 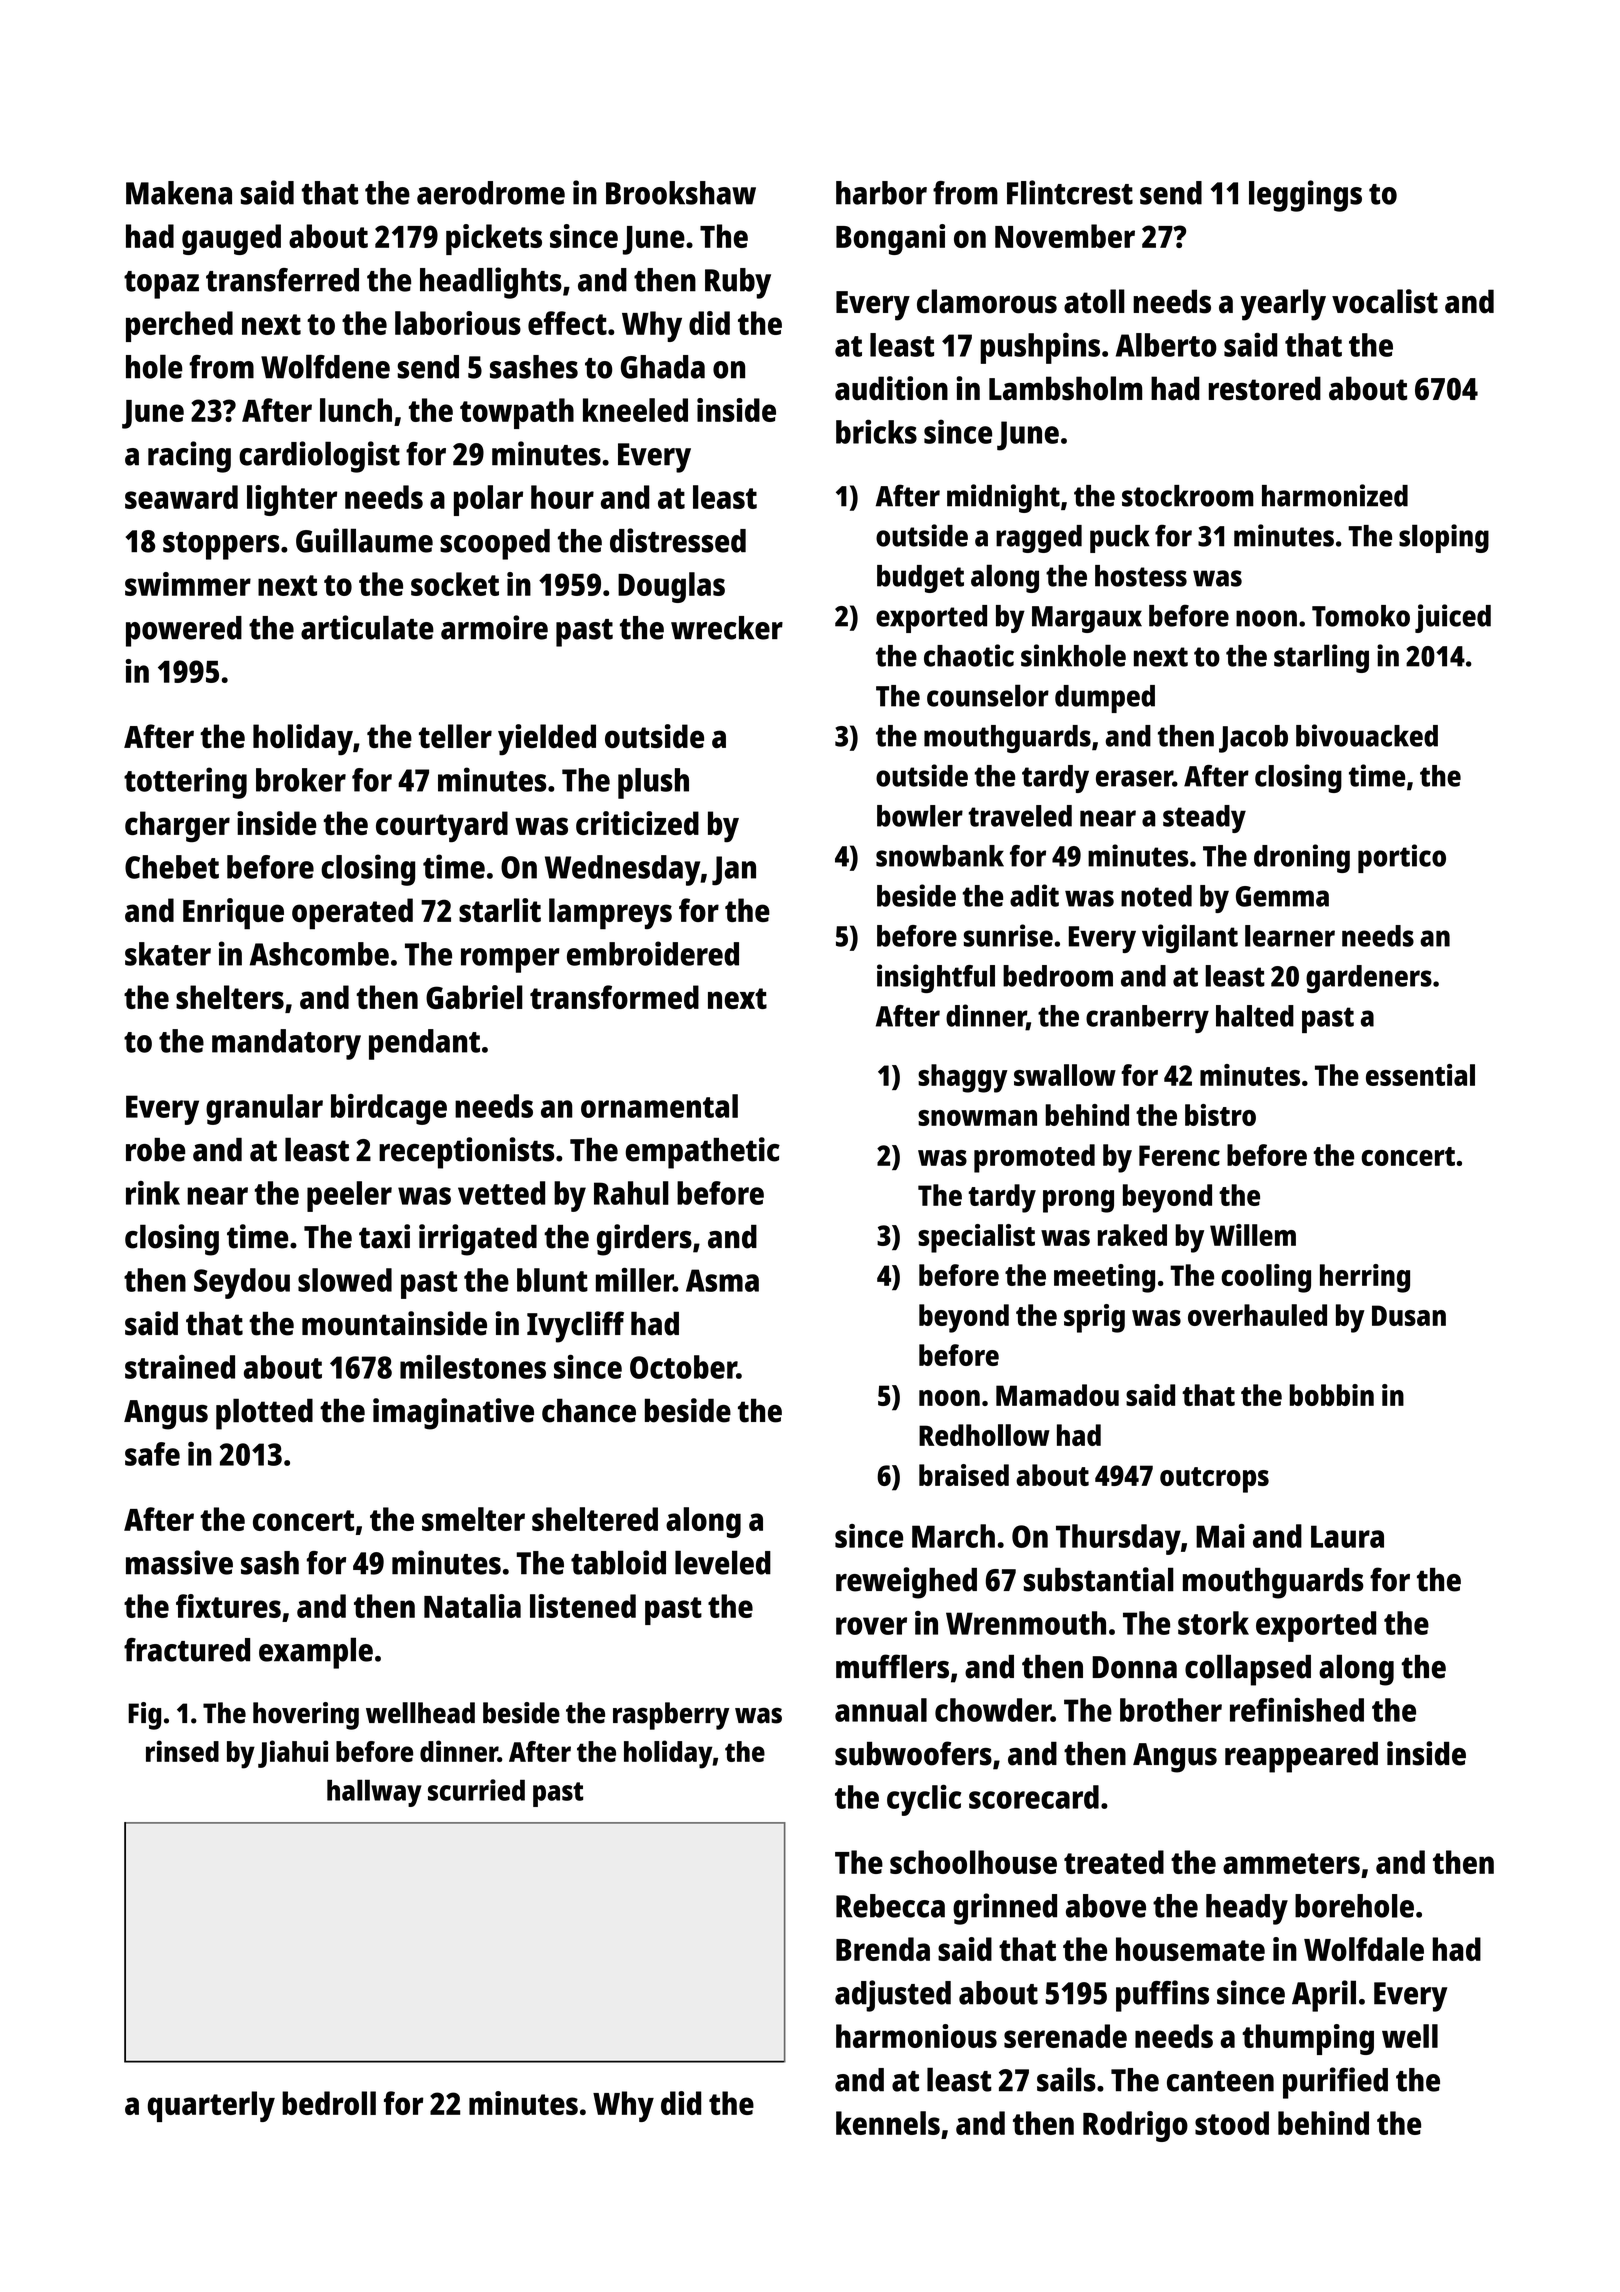 I want to click on courtyard, so click(x=442, y=827).
